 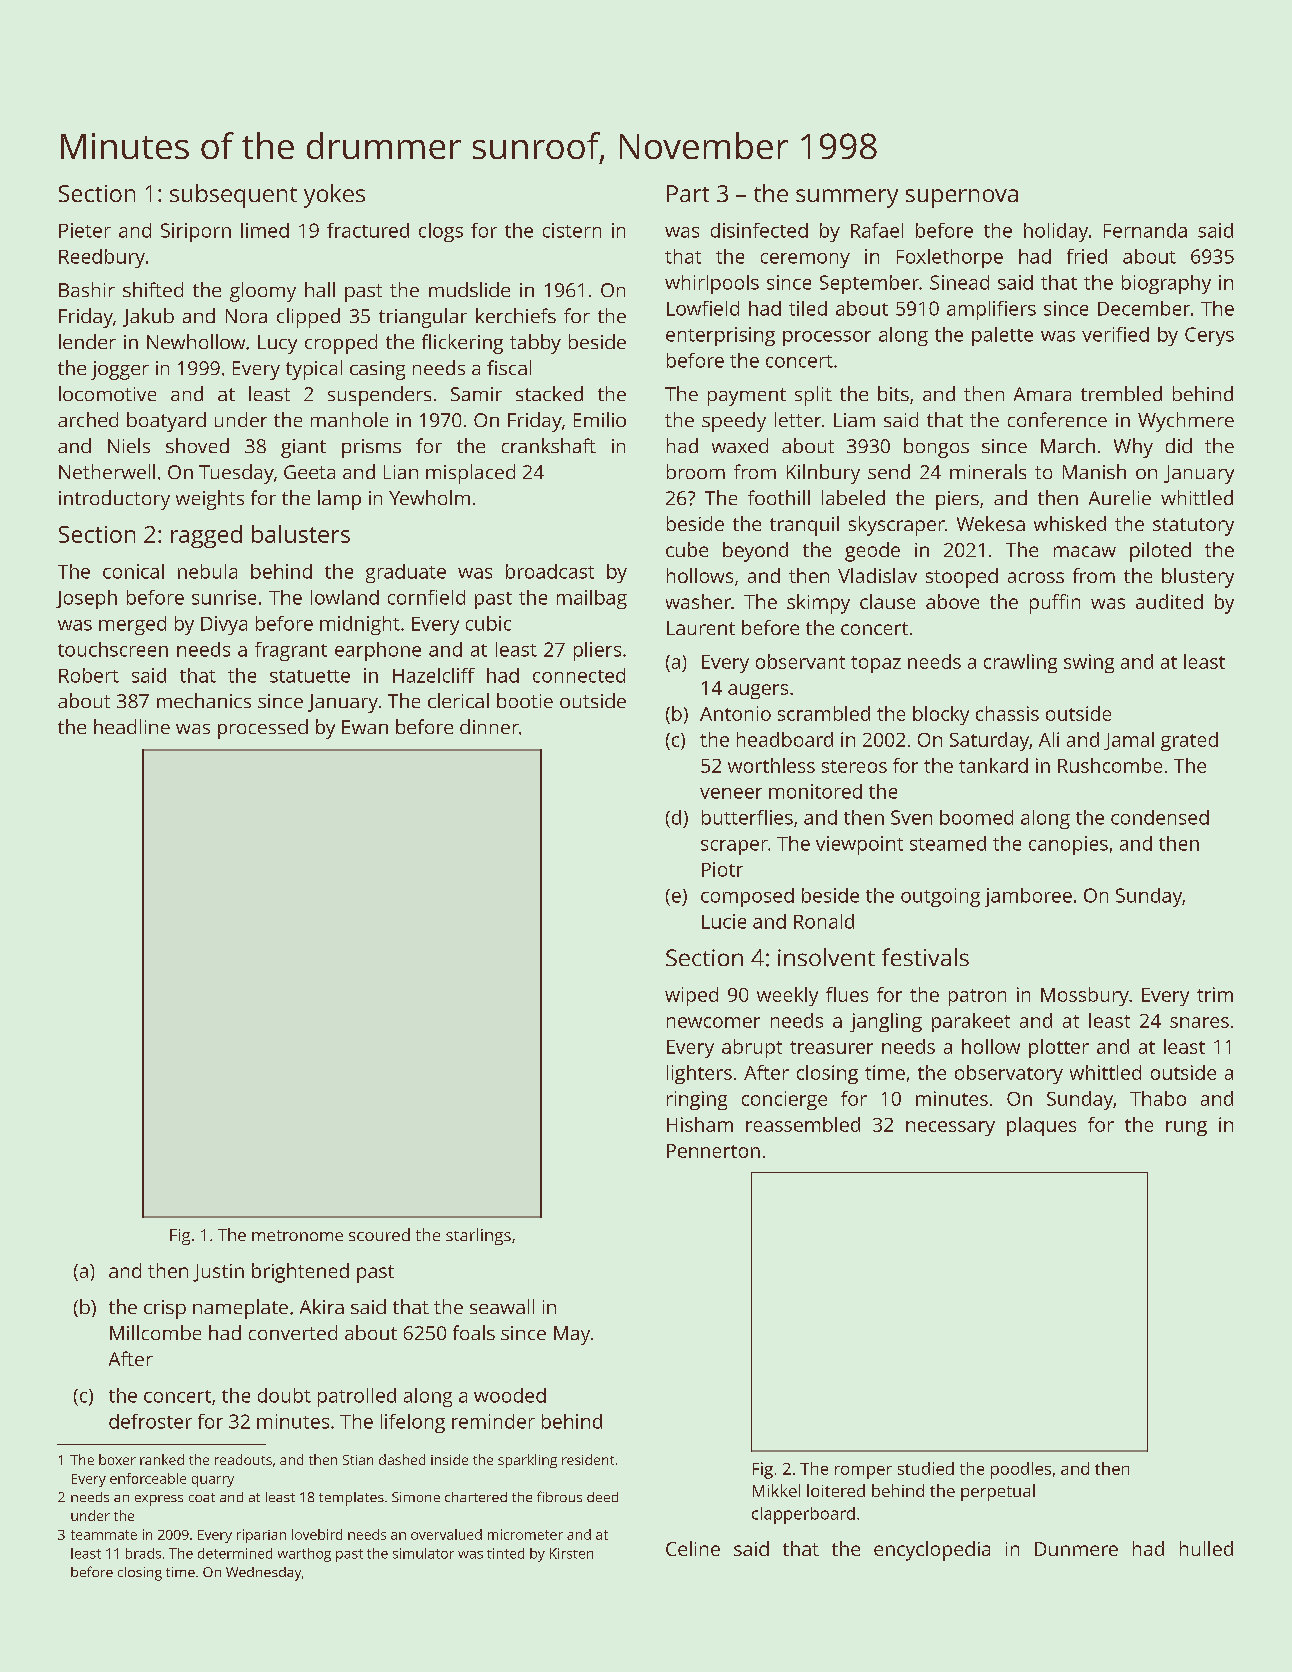 What do you see at coordinates (291, 651) in the screenshot?
I see `fragrant` at bounding box center [291, 651].
